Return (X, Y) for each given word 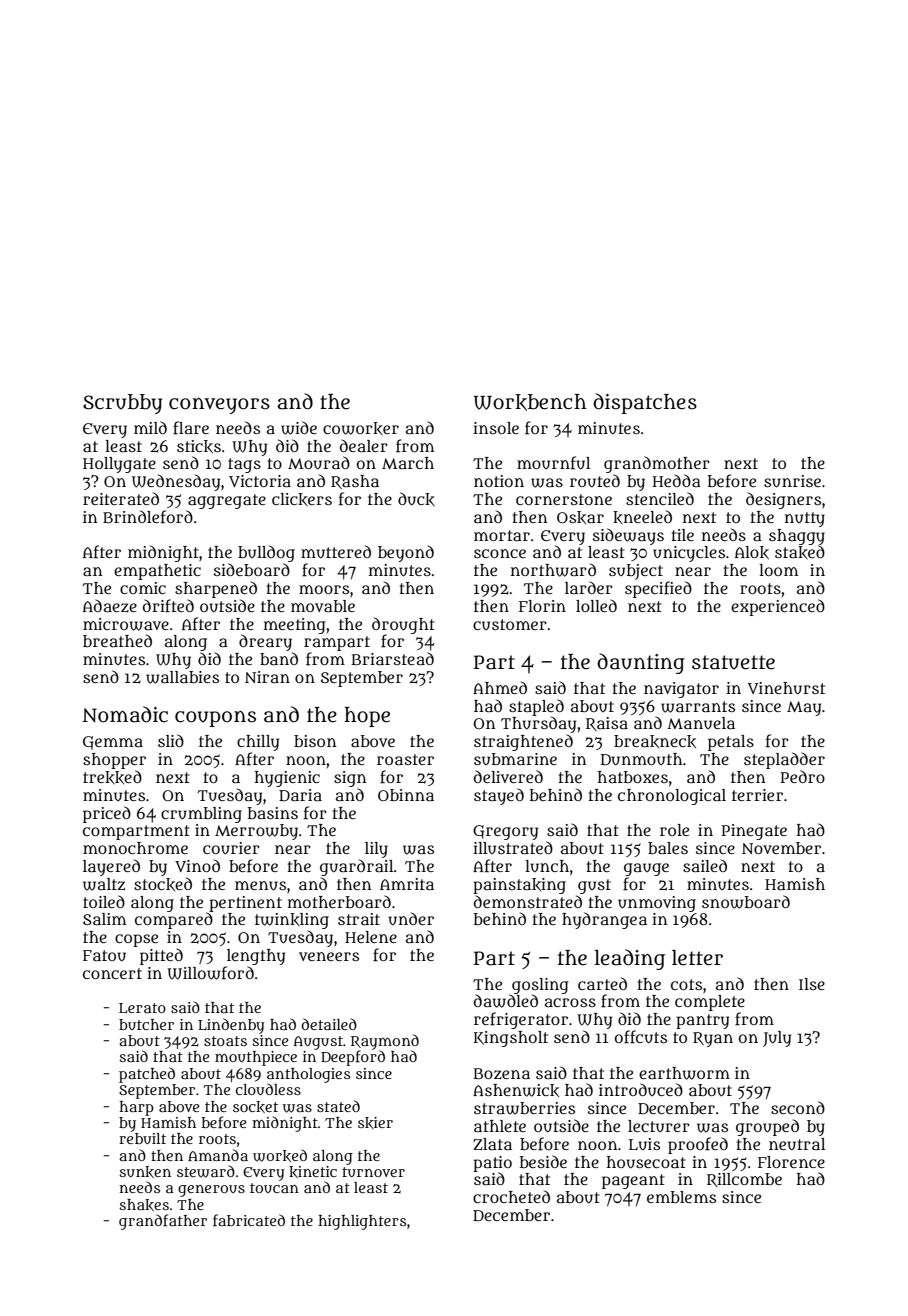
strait (359, 919)
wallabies (182, 677)
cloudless (268, 1089)
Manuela (701, 723)
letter (697, 958)
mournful (553, 463)
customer (510, 624)
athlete (500, 1126)
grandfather (163, 1222)
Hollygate (119, 465)
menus (260, 886)
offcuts (641, 1037)
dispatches (645, 403)
